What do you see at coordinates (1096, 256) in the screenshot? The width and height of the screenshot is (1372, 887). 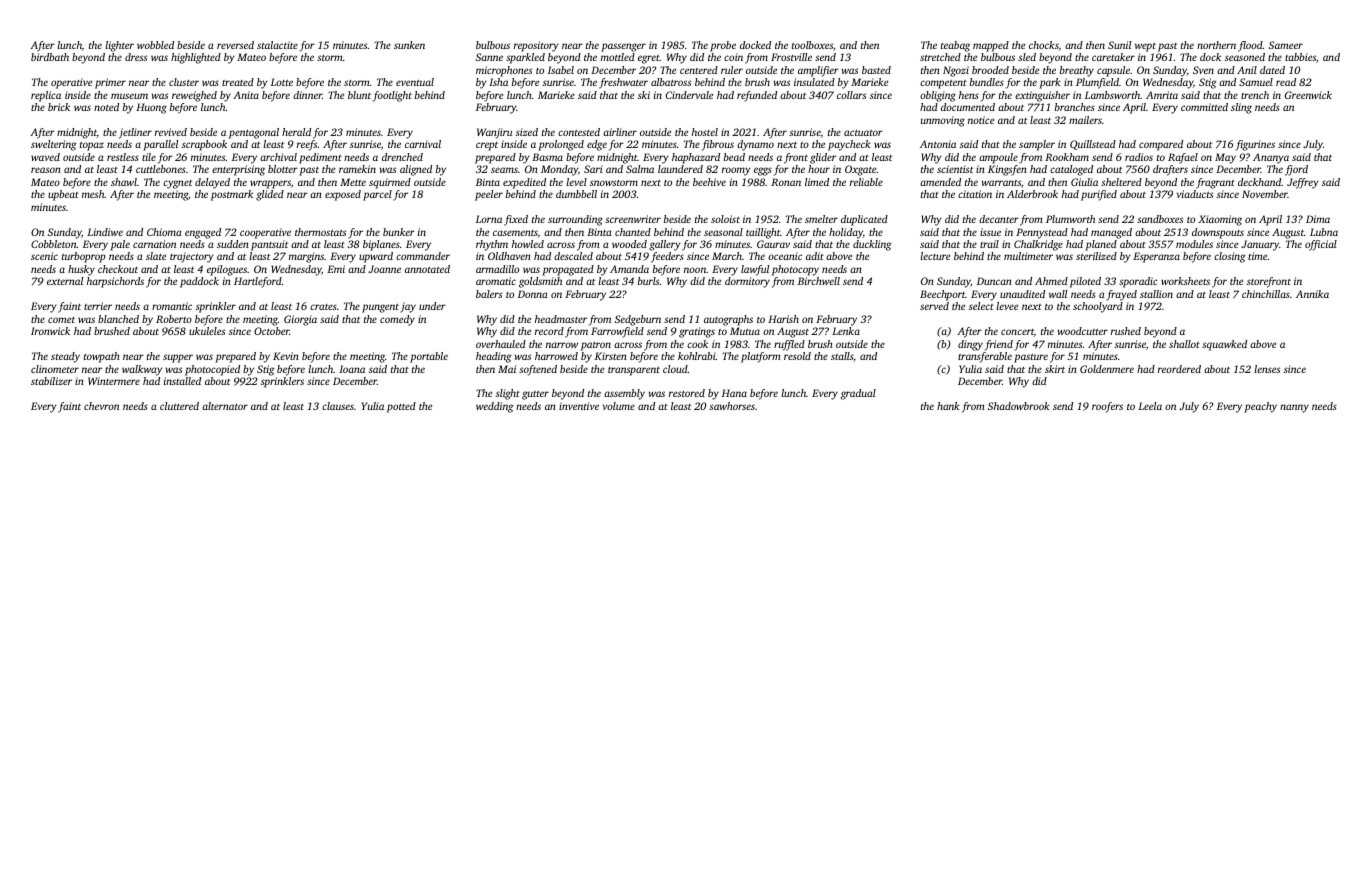 I see `sterilized` at bounding box center [1096, 256].
